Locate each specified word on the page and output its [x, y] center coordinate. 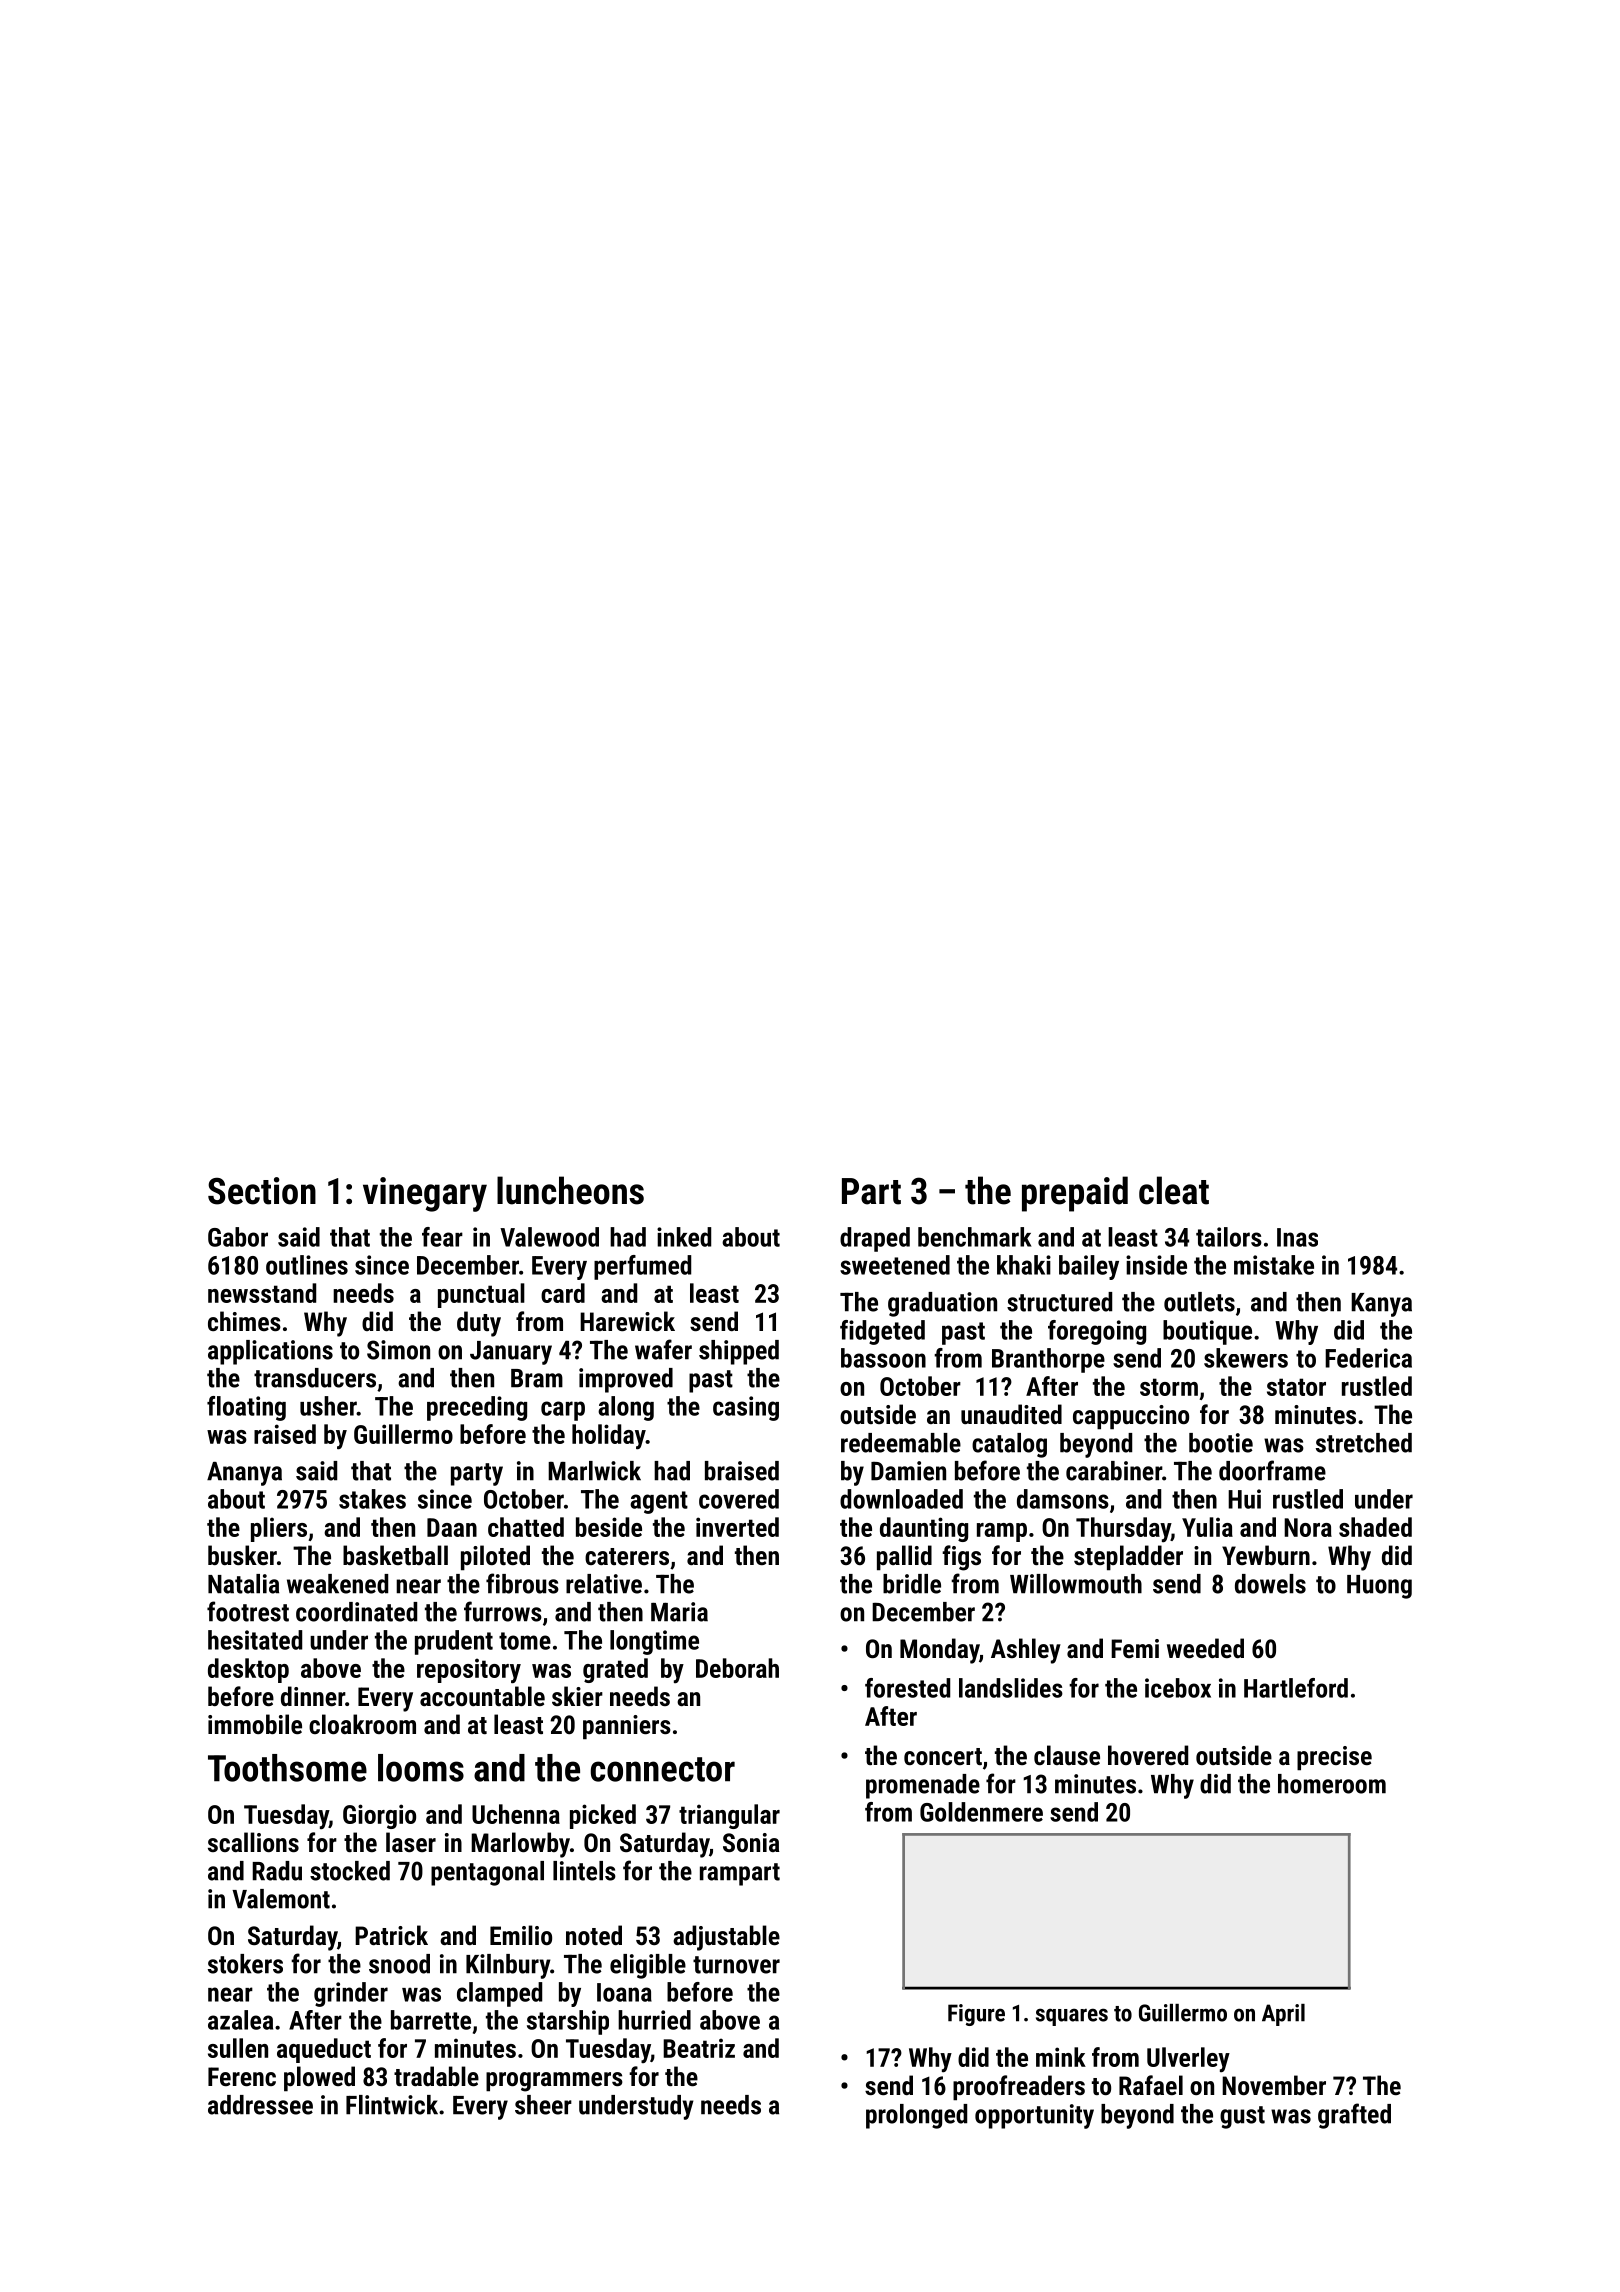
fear [442, 1237]
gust [1242, 2117]
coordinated [356, 1612]
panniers [627, 1727]
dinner [313, 1696]
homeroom [1332, 1784]
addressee [260, 2105]
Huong [1379, 1587]
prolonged [916, 2116]
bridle [912, 1584]
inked [684, 1237]
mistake [1274, 1265]
